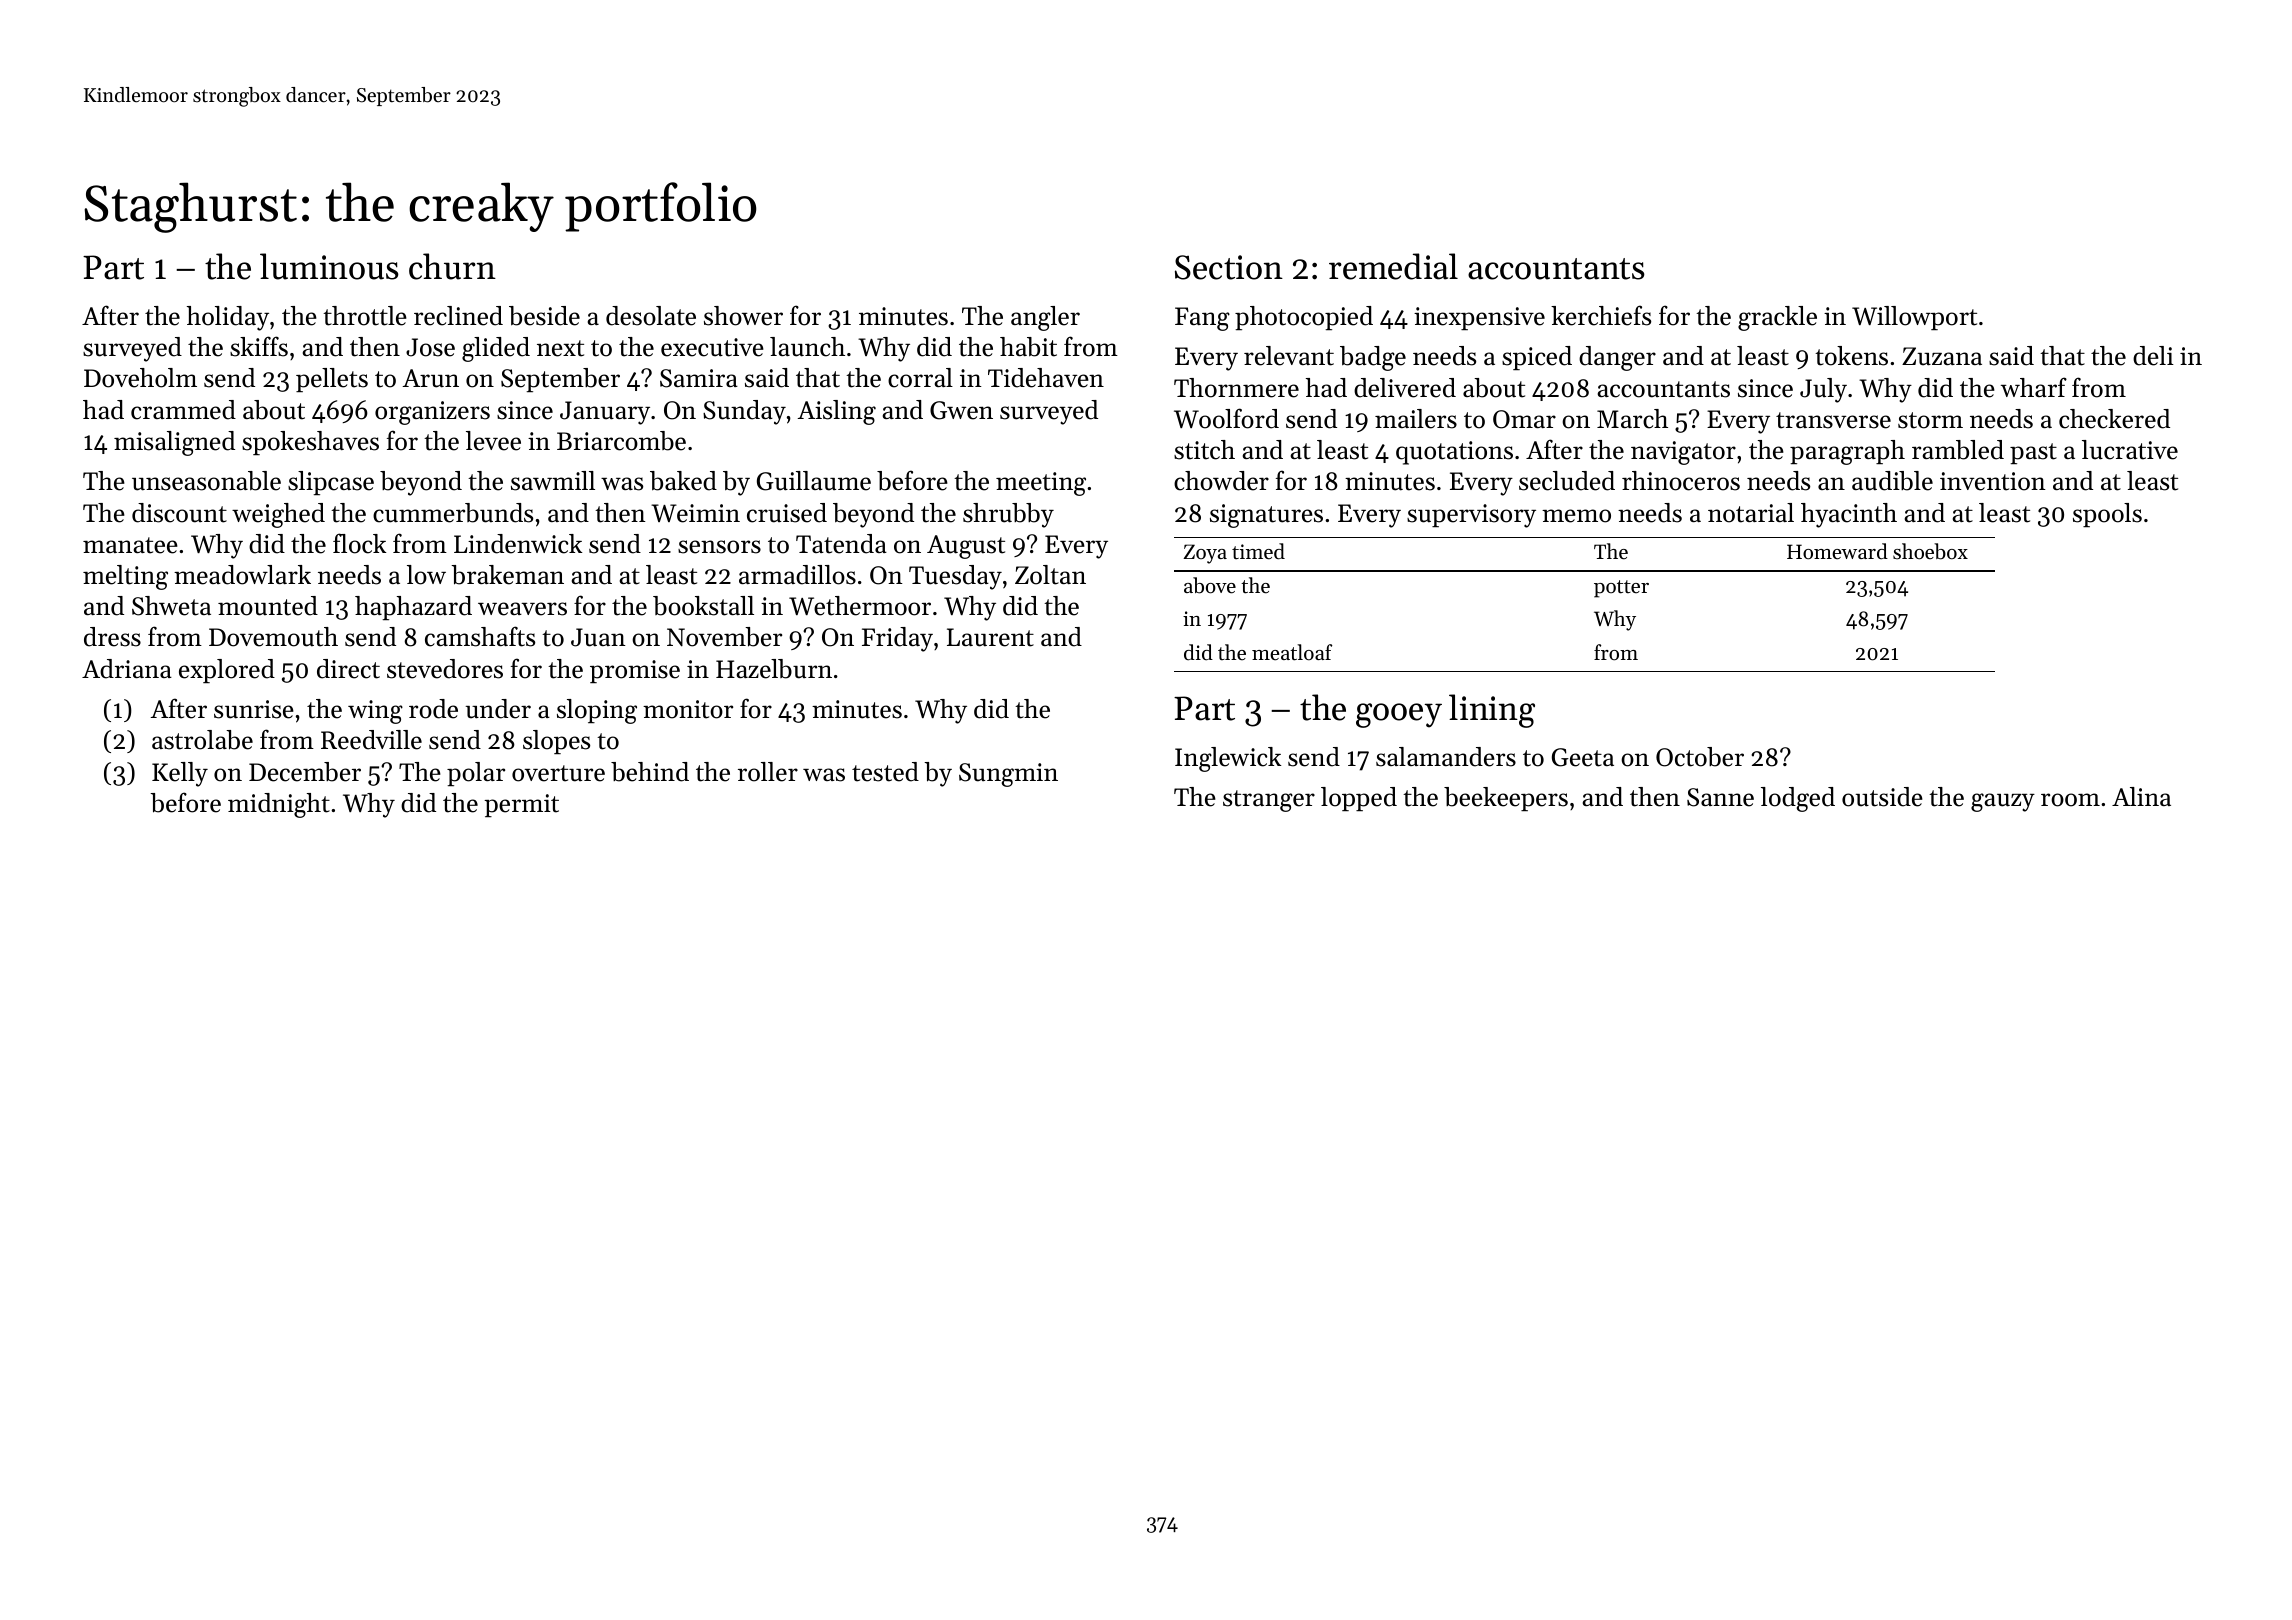  What do you see at coordinates (1777, 318) in the document?
I see `grackle` at bounding box center [1777, 318].
